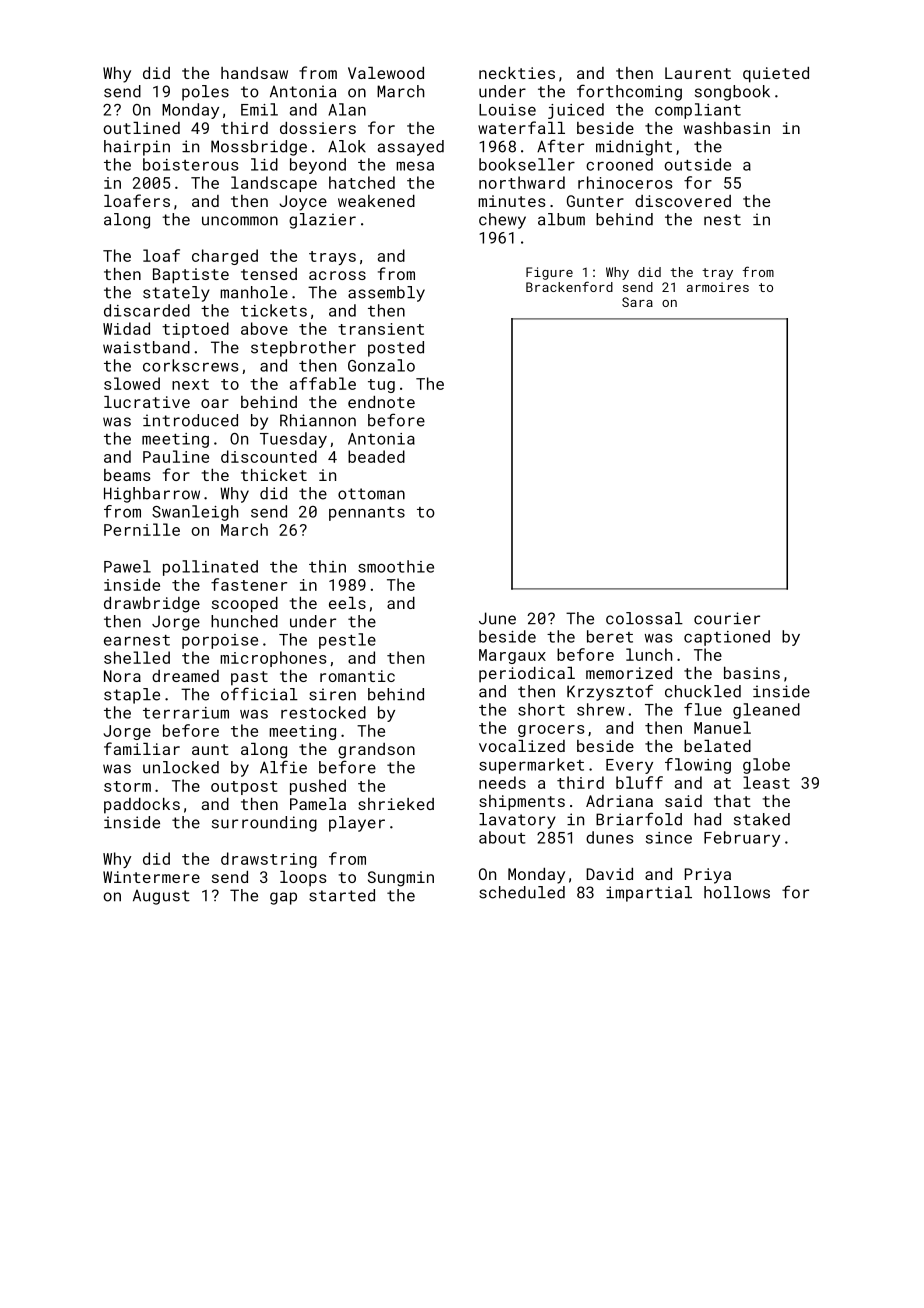 Image resolution: width=924 pixels, height=1308 pixels. Describe the element at coordinates (127, 475) in the image. I see `beams` at that location.
